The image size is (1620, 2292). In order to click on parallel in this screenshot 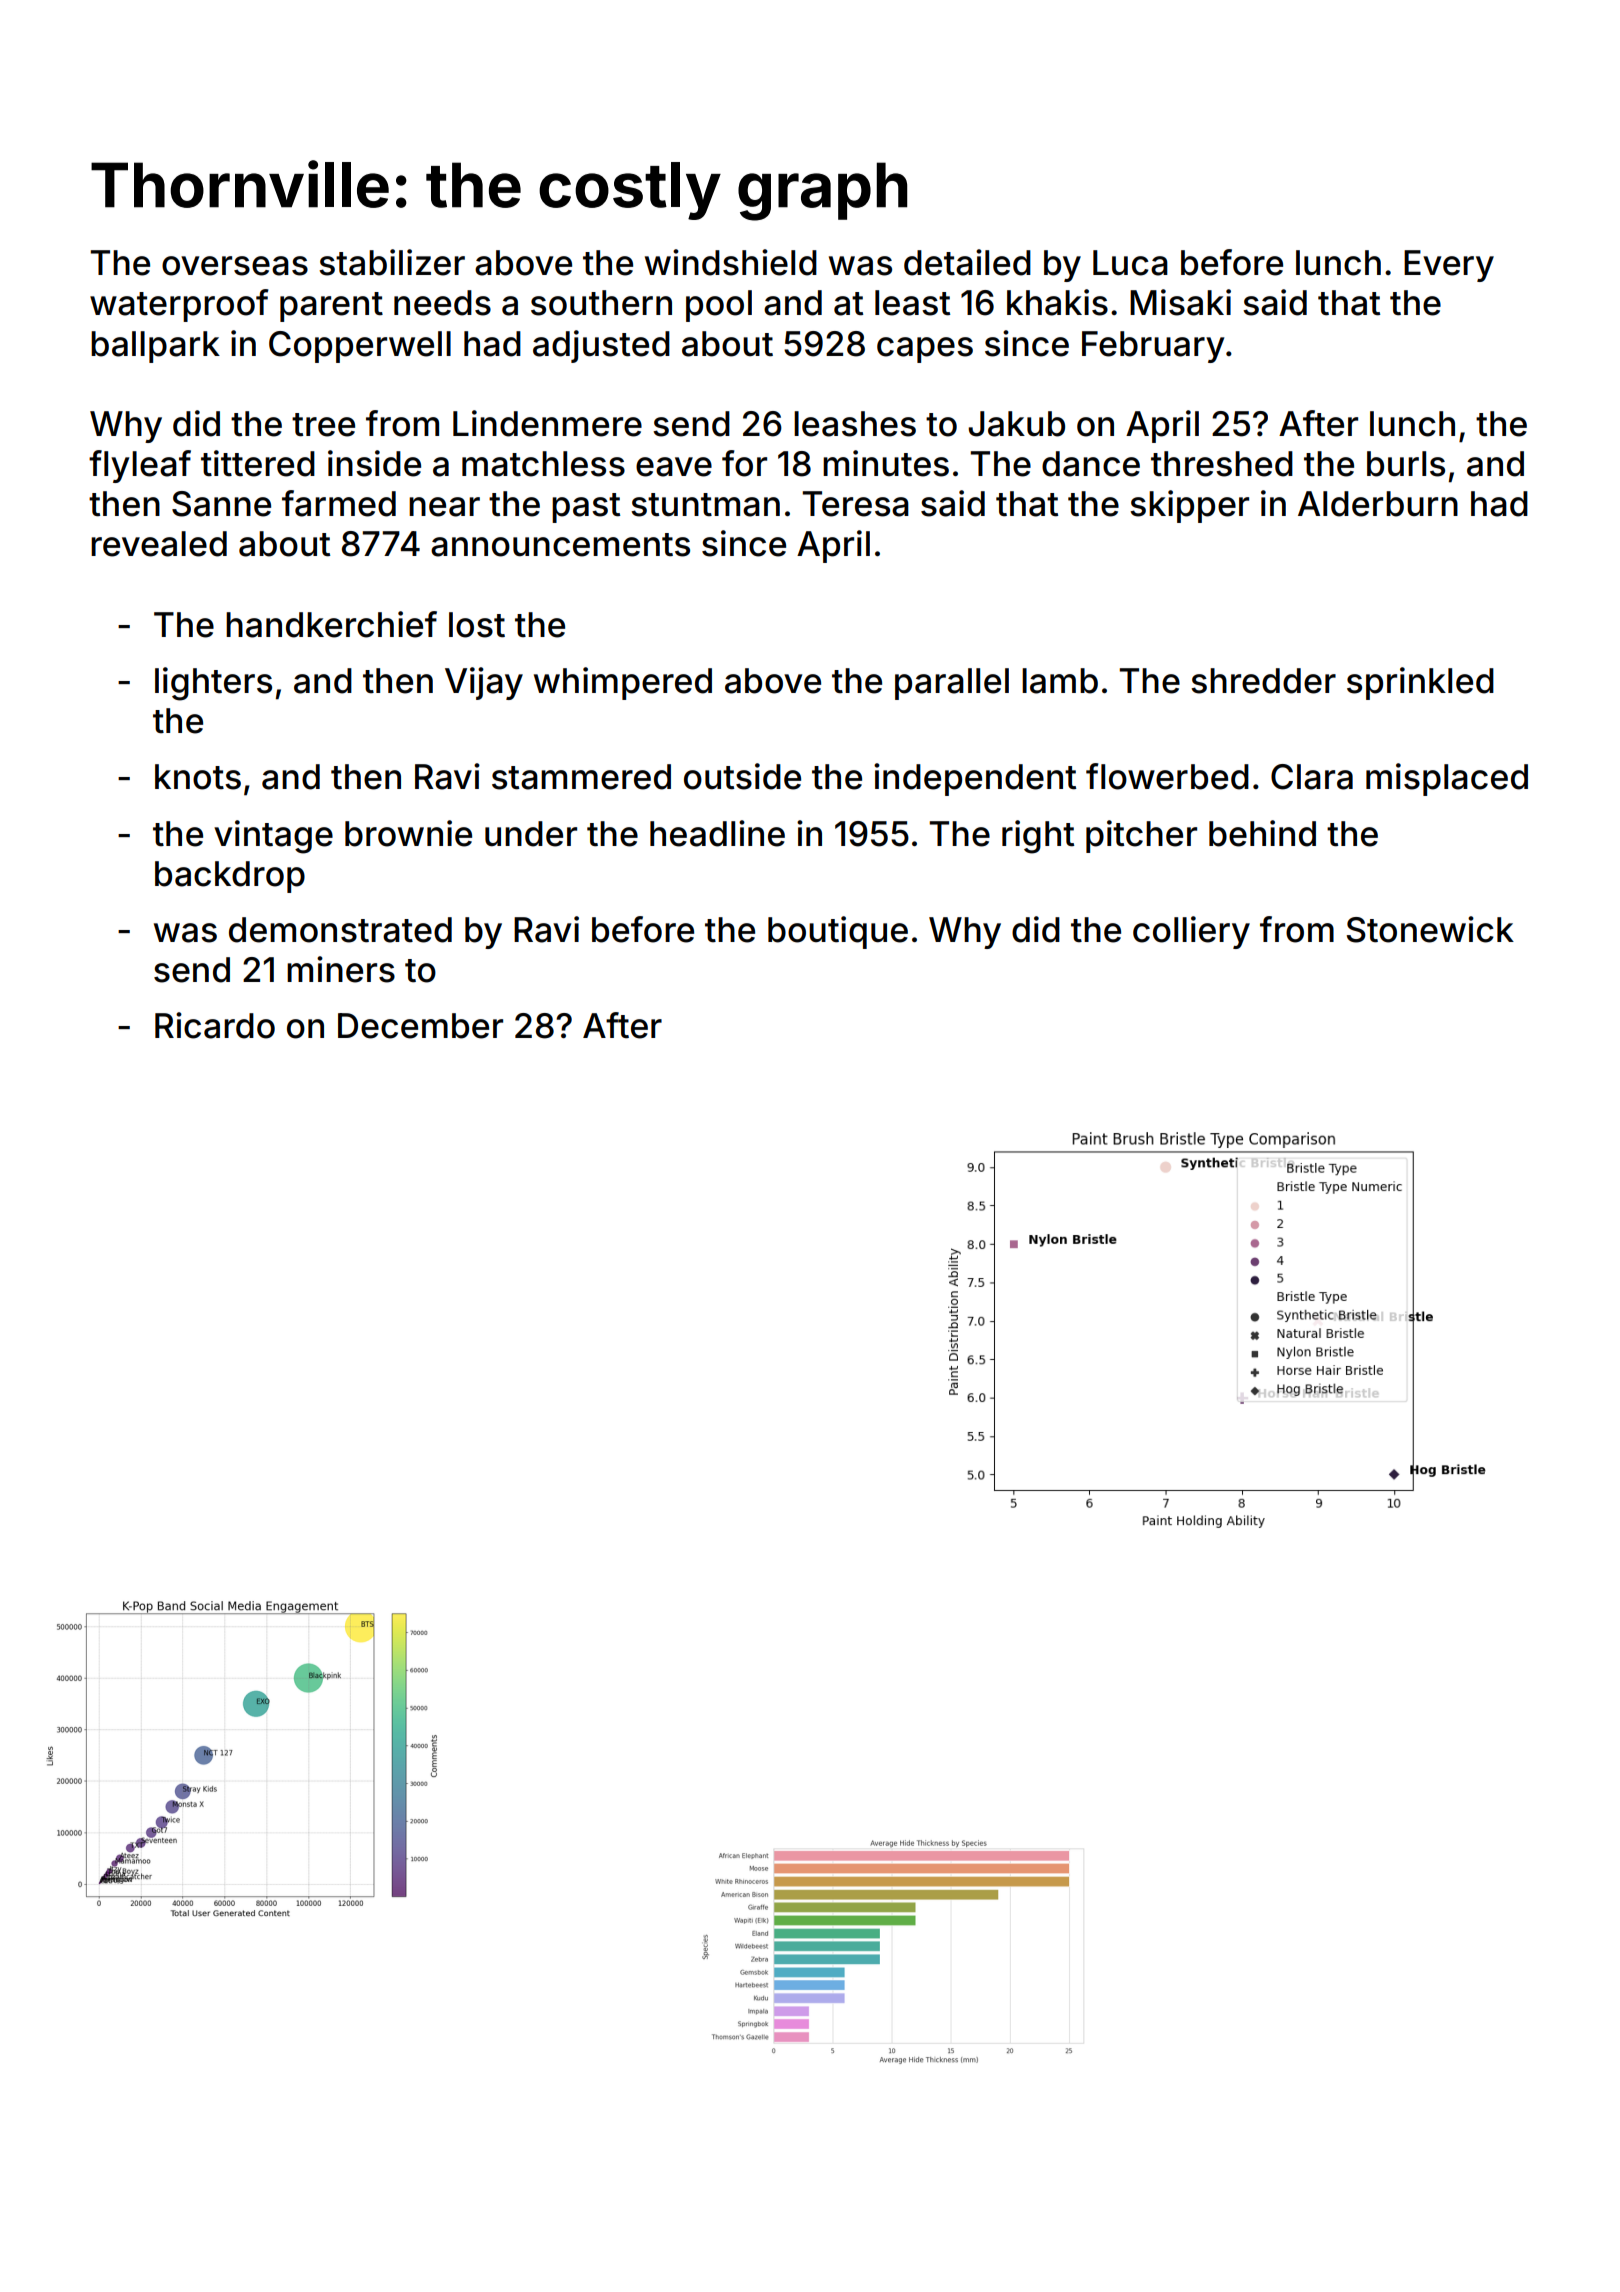, I will do `click(952, 684)`.
